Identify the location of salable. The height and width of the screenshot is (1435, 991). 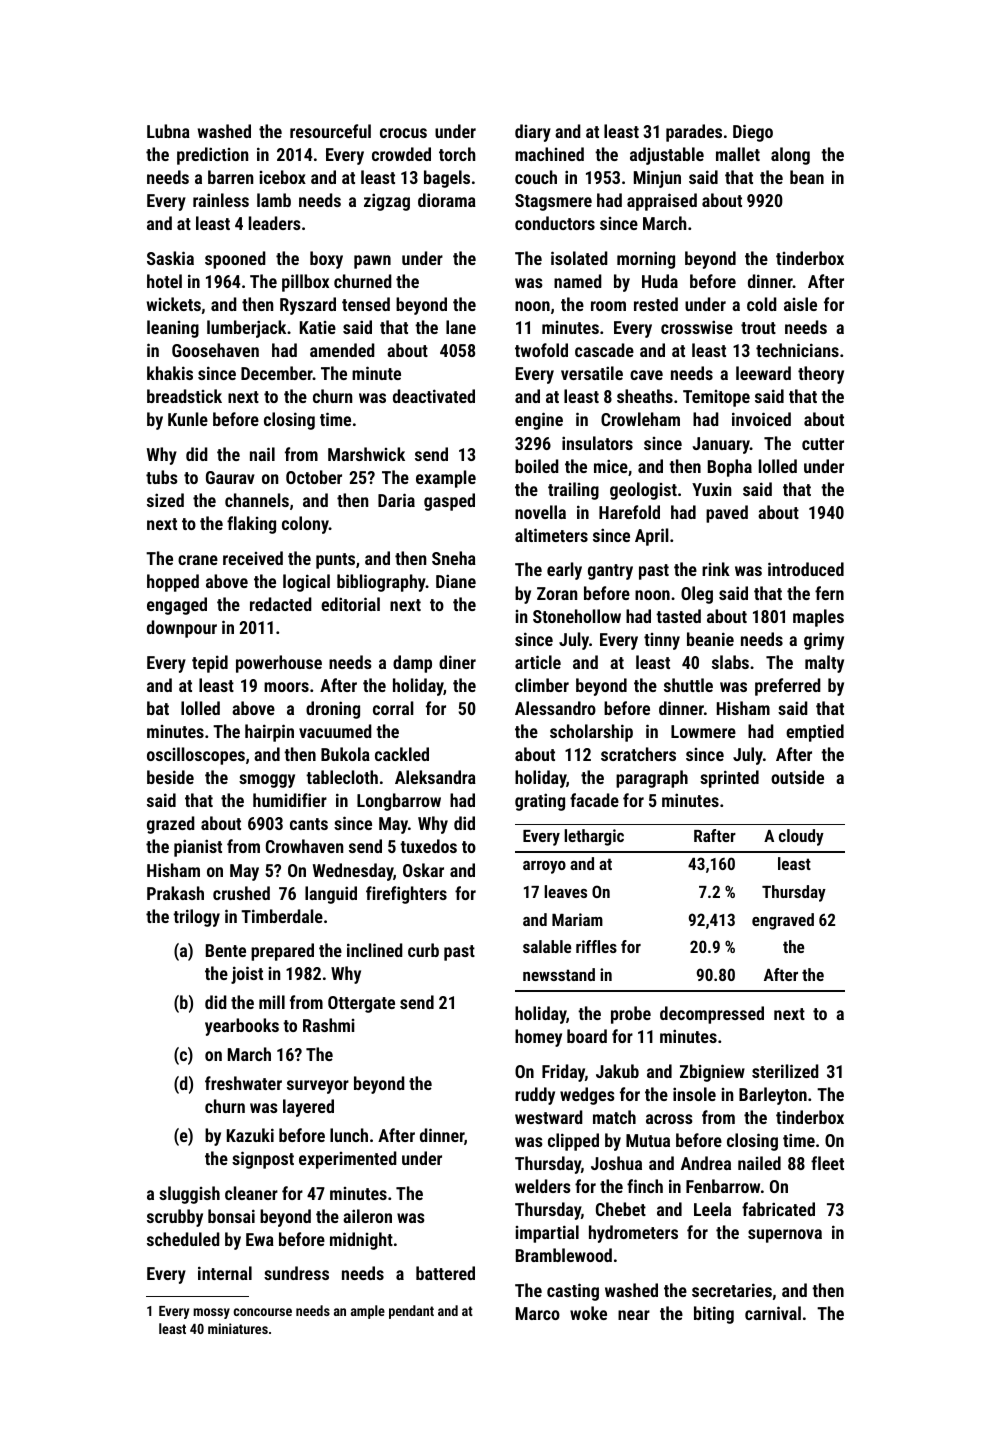
(547, 946).
